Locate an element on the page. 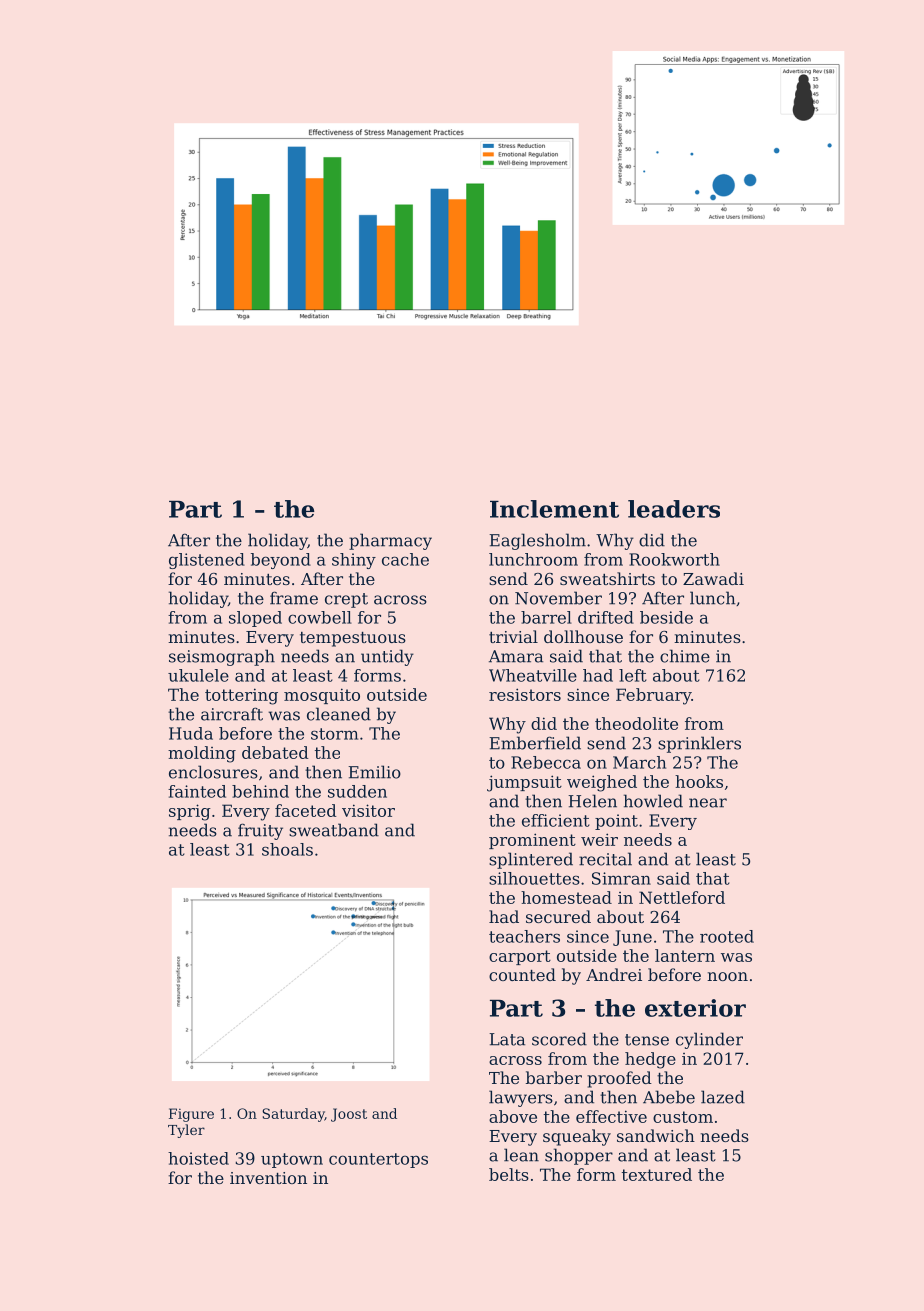 Image resolution: width=924 pixels, height=1311 pixels. secured is located at coordinates (558, 916).
